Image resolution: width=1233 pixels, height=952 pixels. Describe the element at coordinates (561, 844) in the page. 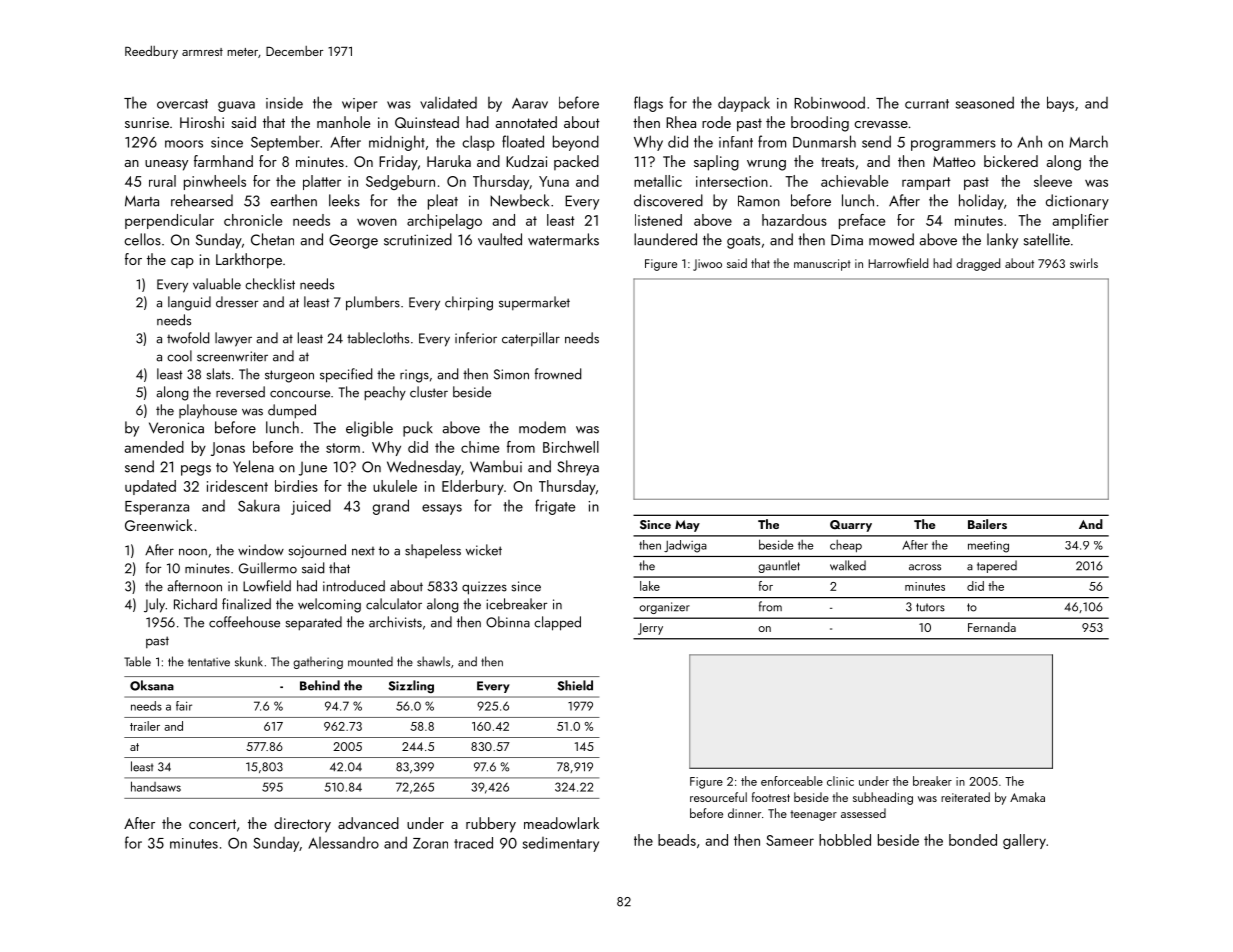

I see `sedimentary` at that location.
